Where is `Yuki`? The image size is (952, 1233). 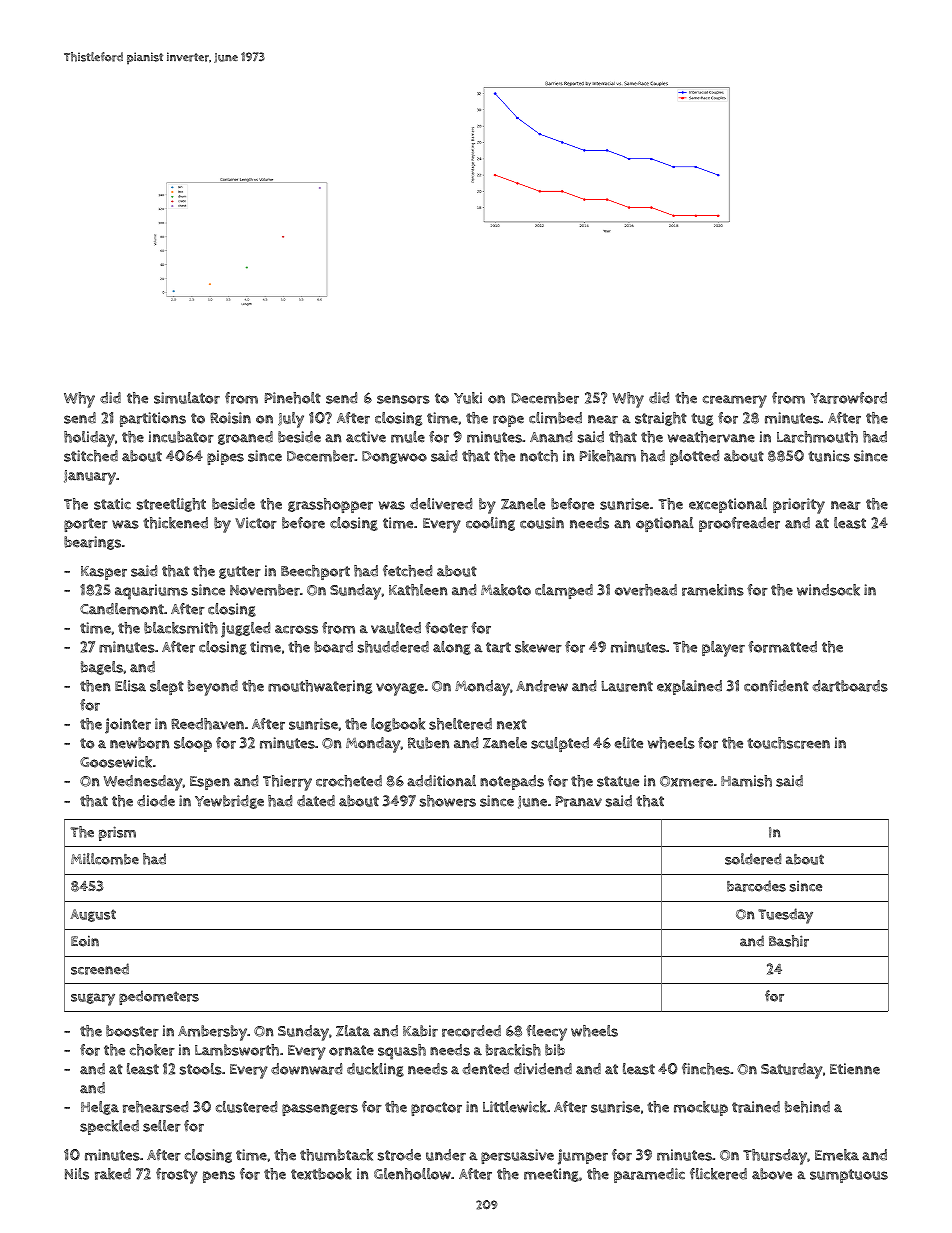
Yuki is located at coordinates (468, 398).
